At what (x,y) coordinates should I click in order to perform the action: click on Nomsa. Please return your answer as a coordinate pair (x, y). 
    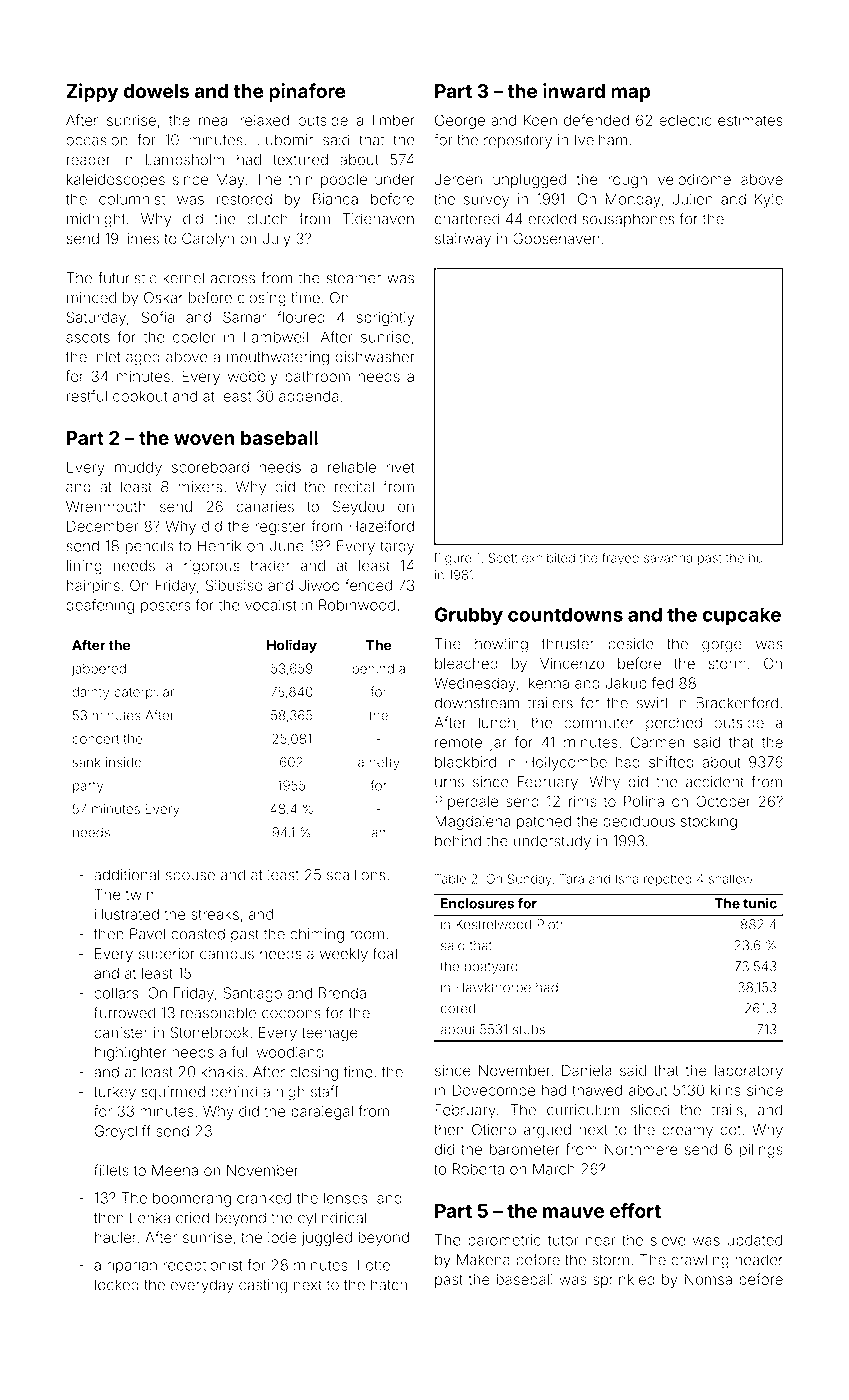
    Looking at the image, I should click on (708, 1279).
